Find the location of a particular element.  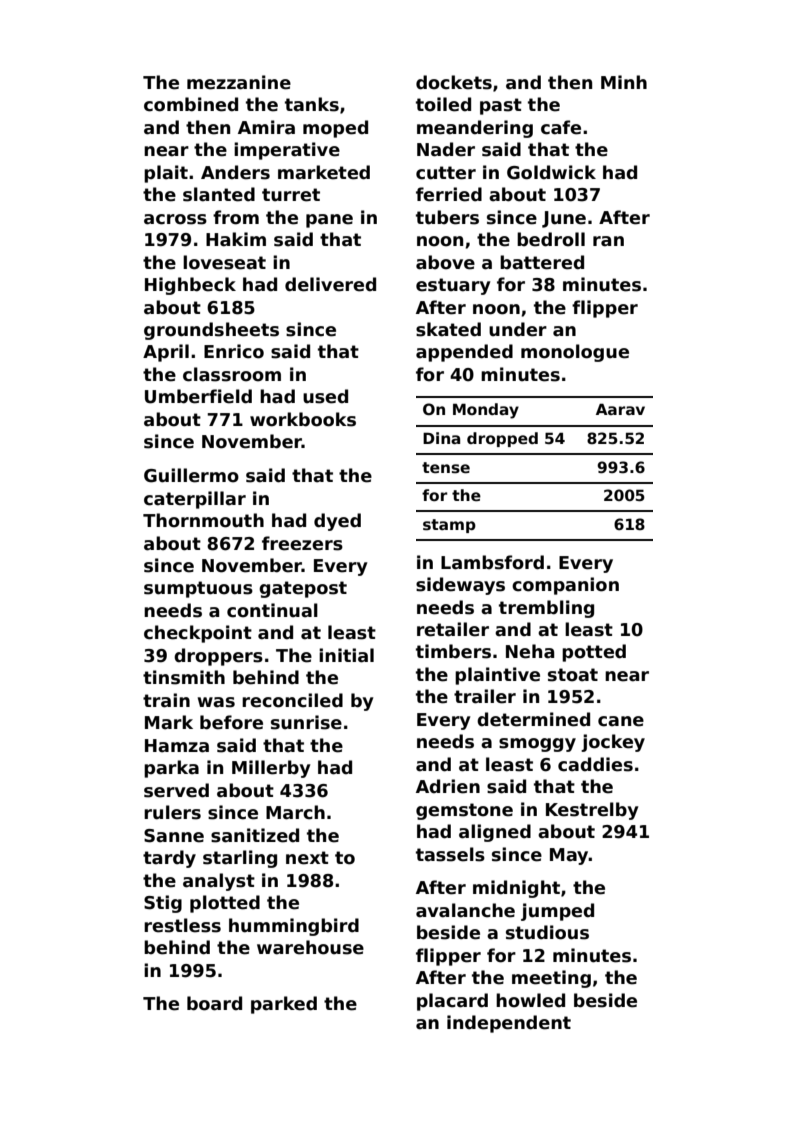

placard is located at coordinates (452, 1002).
